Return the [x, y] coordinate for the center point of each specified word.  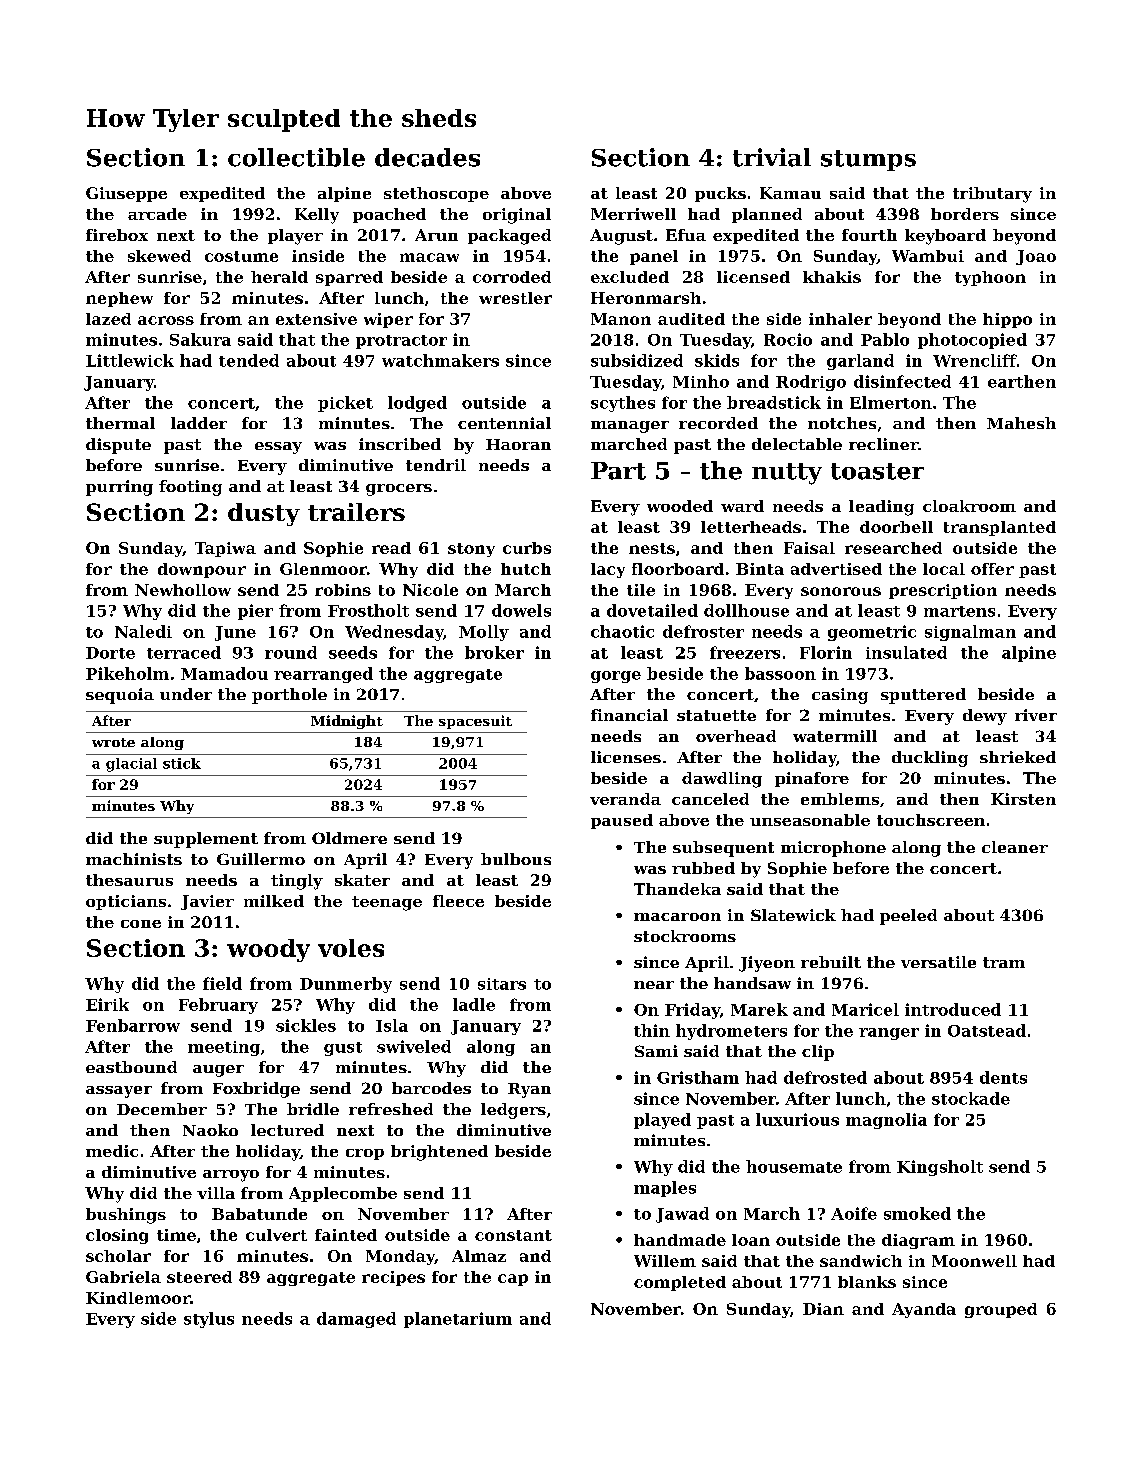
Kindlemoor [138, 1298]
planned [767, 215]
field [222, 983]
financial [629, 715]
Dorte [110, 653]
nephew [119, 299]
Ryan [529, 1090]
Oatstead [987, 1030]
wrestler [515, 298]
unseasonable [810, 820]
